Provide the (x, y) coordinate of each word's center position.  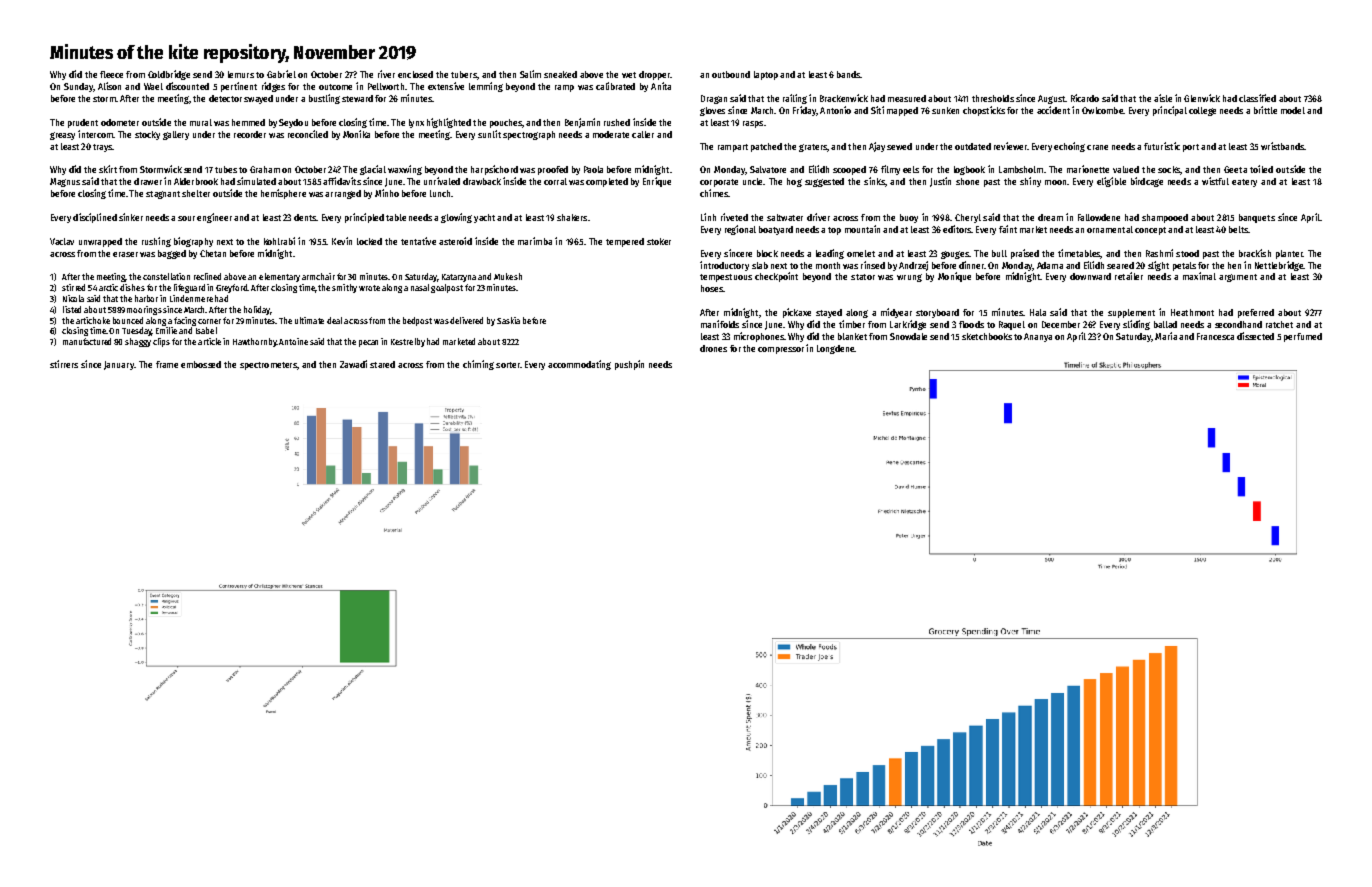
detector (225, 98)
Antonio (835, 110)
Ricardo (1085, 98)
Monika (356, 134)
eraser (125, 254)
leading (830, 254)
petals (1184, 266)
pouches (506, 123)
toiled (1261, 169)
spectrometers (268, 366)
